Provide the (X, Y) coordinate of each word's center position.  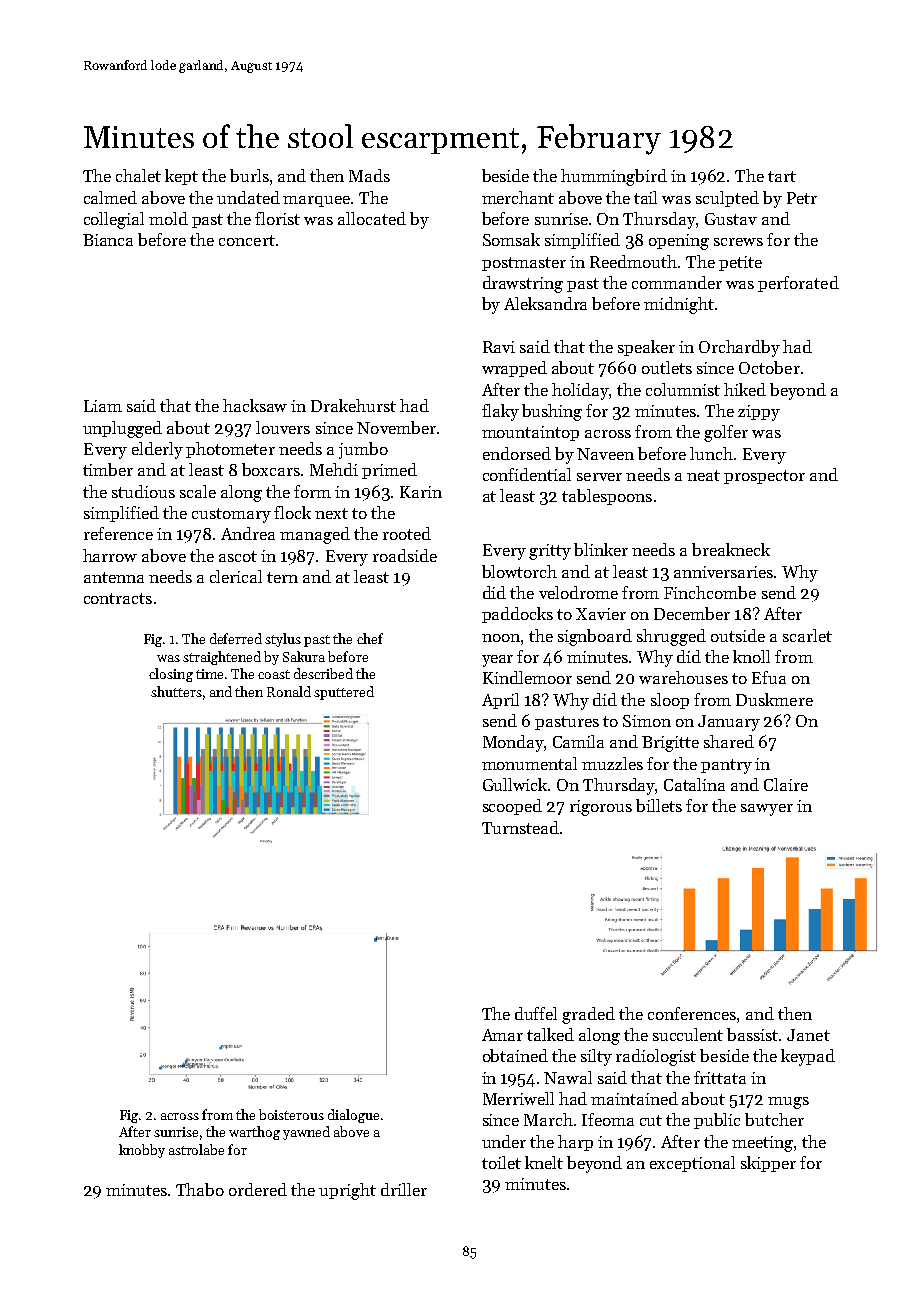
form (312, 491)
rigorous (601, 808)
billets (659, 805)
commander (677, 282)
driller (404, 1189)
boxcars (271, 469)
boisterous (291, 1114)
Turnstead (520, 827)
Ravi (499, 347)
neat (703, 475)
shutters (176, 691)
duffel (536, 1013)
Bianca (108, 240)
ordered (258, 1189)
